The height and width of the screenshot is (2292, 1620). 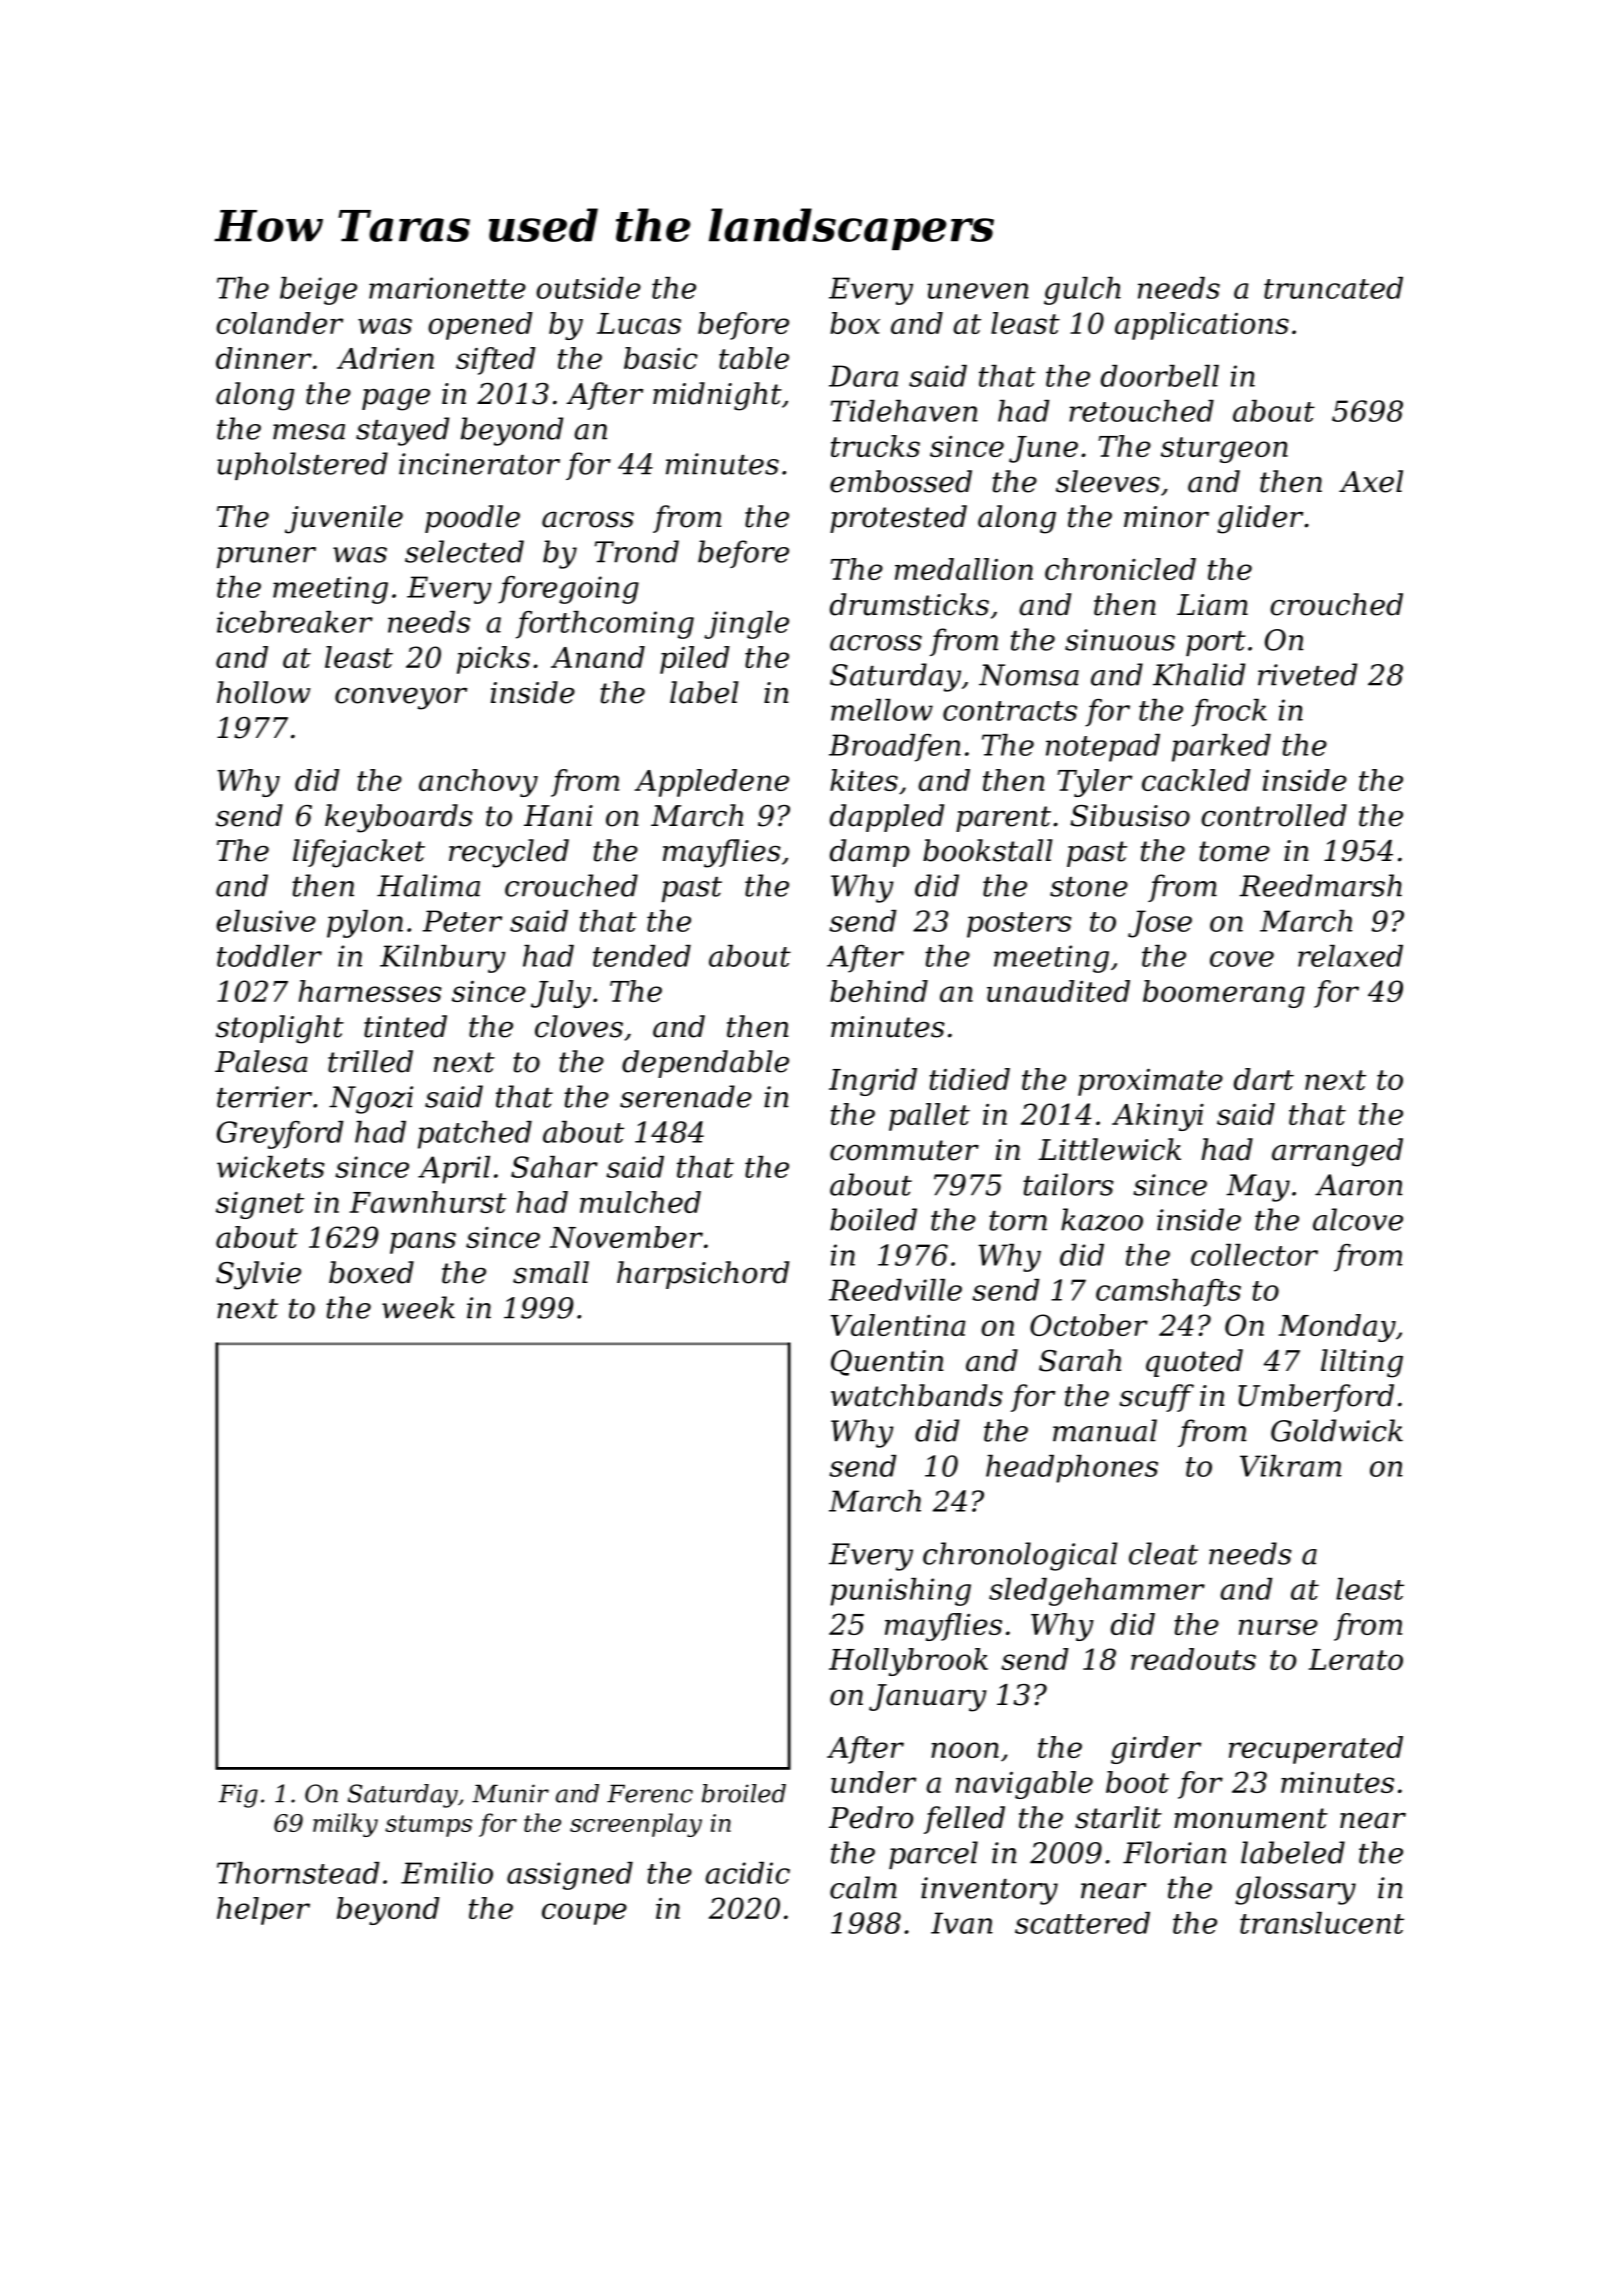 What do you see at coordinates (640, 1202) in the screenshot?
I see `mulched` at bounding box center [640, 1202].
